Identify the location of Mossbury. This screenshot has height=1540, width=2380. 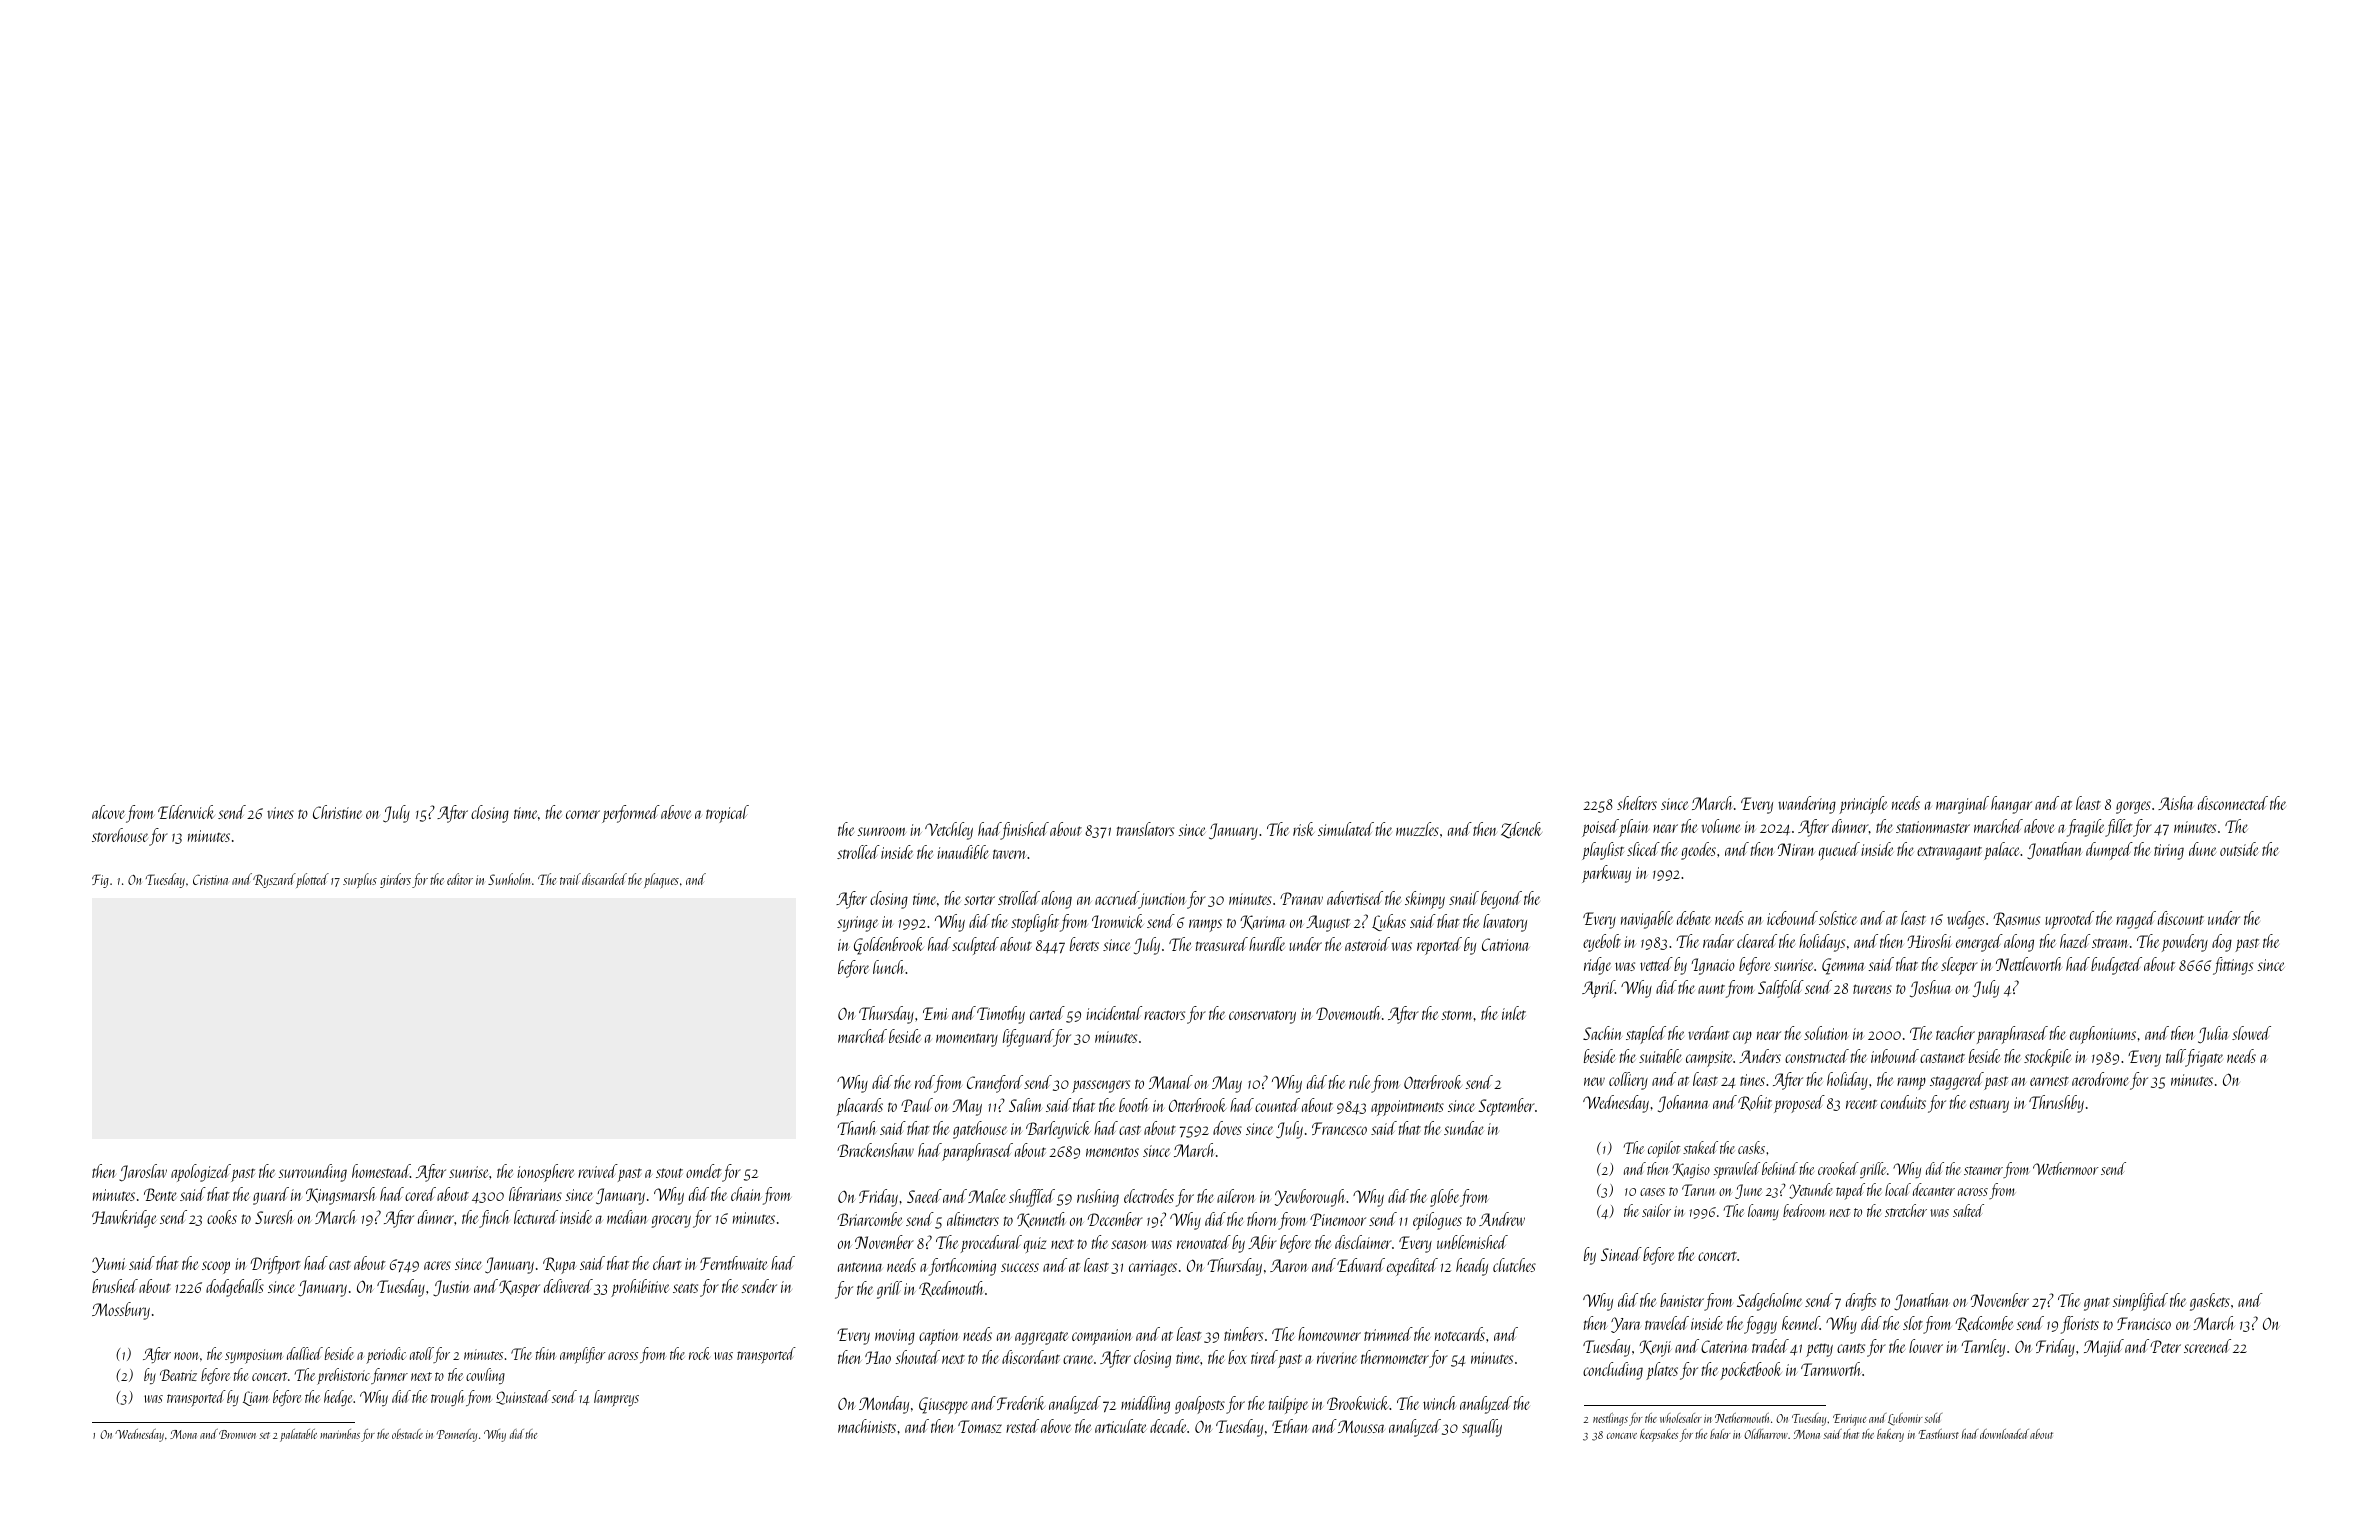
(121, 1311).
